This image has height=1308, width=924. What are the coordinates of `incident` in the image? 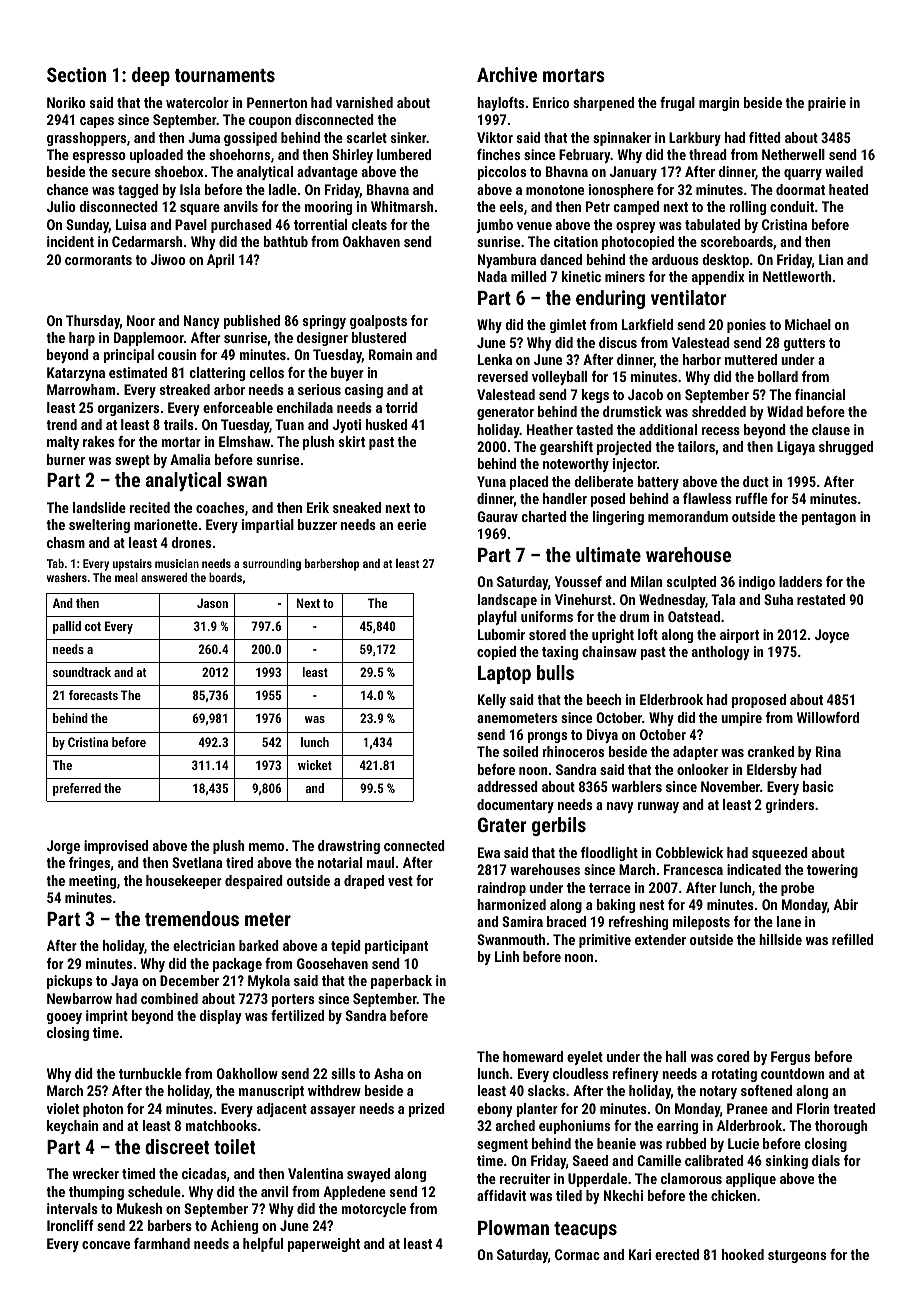 It's located at (70, 241).
